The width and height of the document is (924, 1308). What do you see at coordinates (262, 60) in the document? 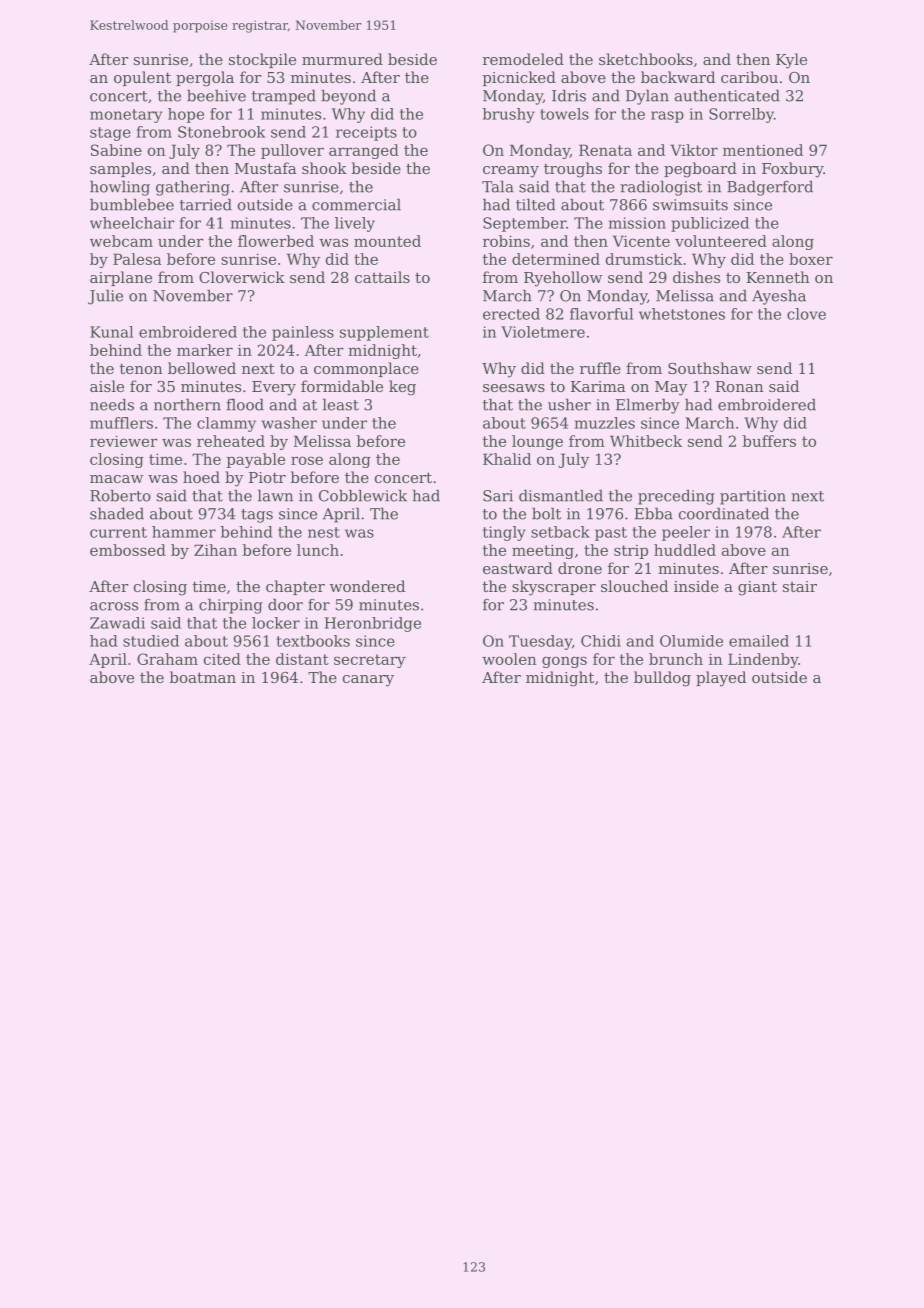
I see `stockpile` at bounding box center [262, 60].
